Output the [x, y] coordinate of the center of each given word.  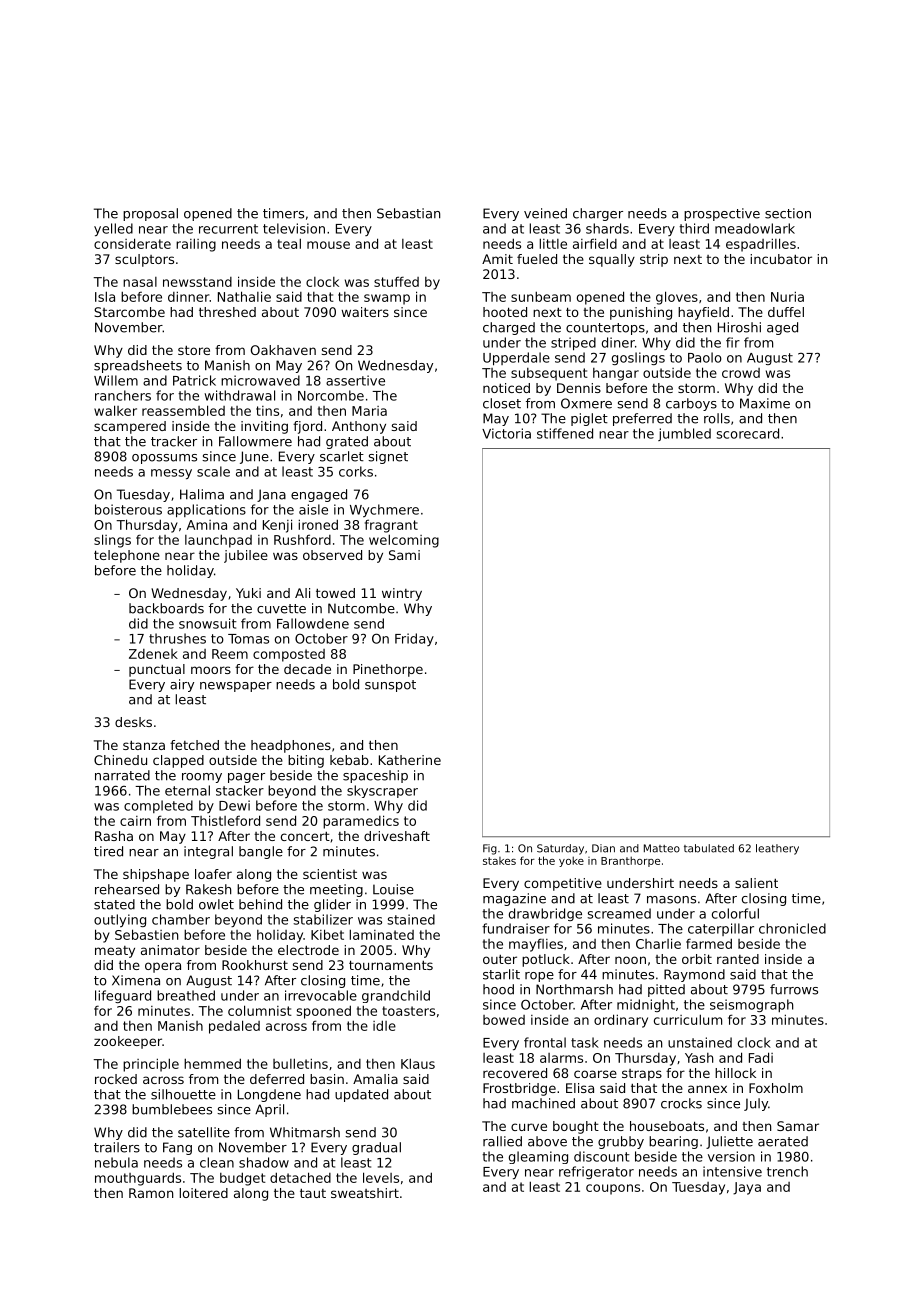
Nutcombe [361, 608]
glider [332, 905]
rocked [116, 1079]
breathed [186, 995]
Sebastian [408, 213]
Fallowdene [313, 623]
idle [384, 1025]
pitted [666, 990]
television [294, 228]
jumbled [684, 434]
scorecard [747, 433]
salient [756, 883]
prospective [722, 214]
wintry [402, 594]
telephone [127, 556]
